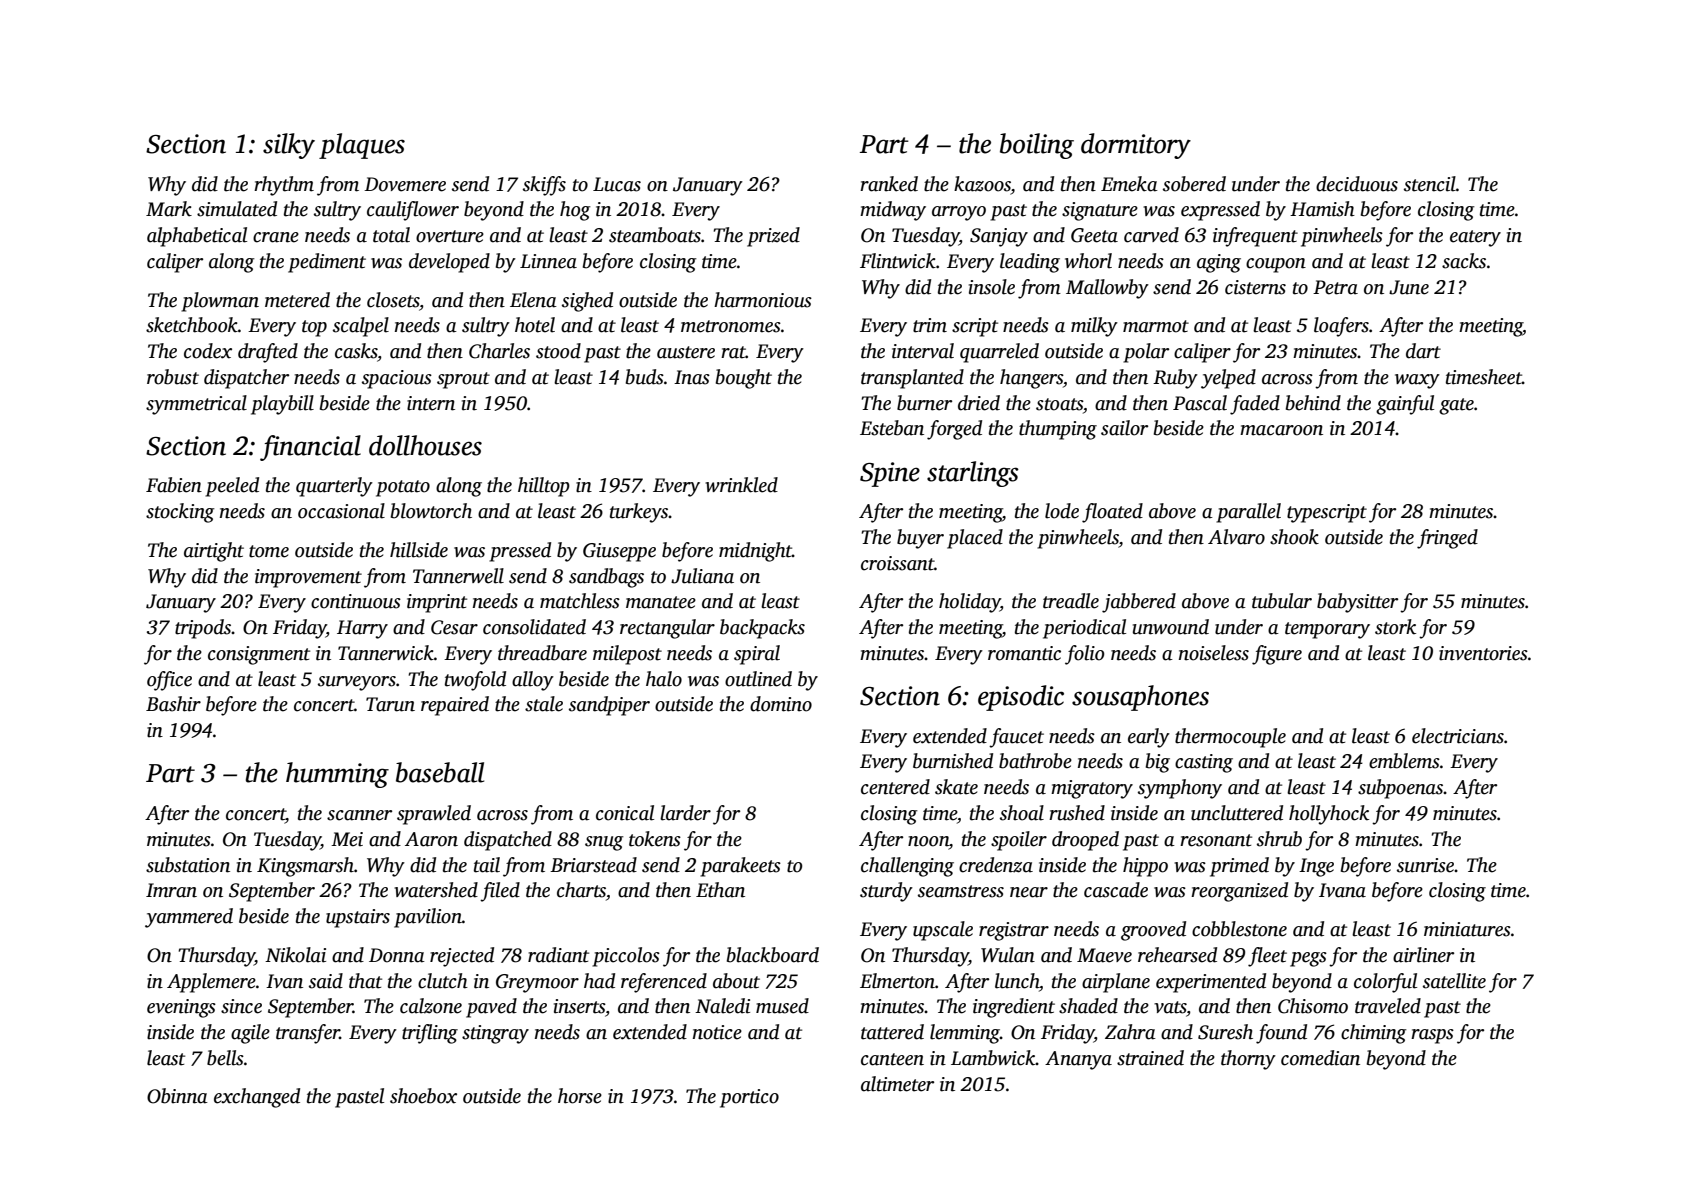 The image size is (1681, 1189). What do you see at coordinates (327, 263) in the page?
I see `pediment` at bounding box center [327, 263].
